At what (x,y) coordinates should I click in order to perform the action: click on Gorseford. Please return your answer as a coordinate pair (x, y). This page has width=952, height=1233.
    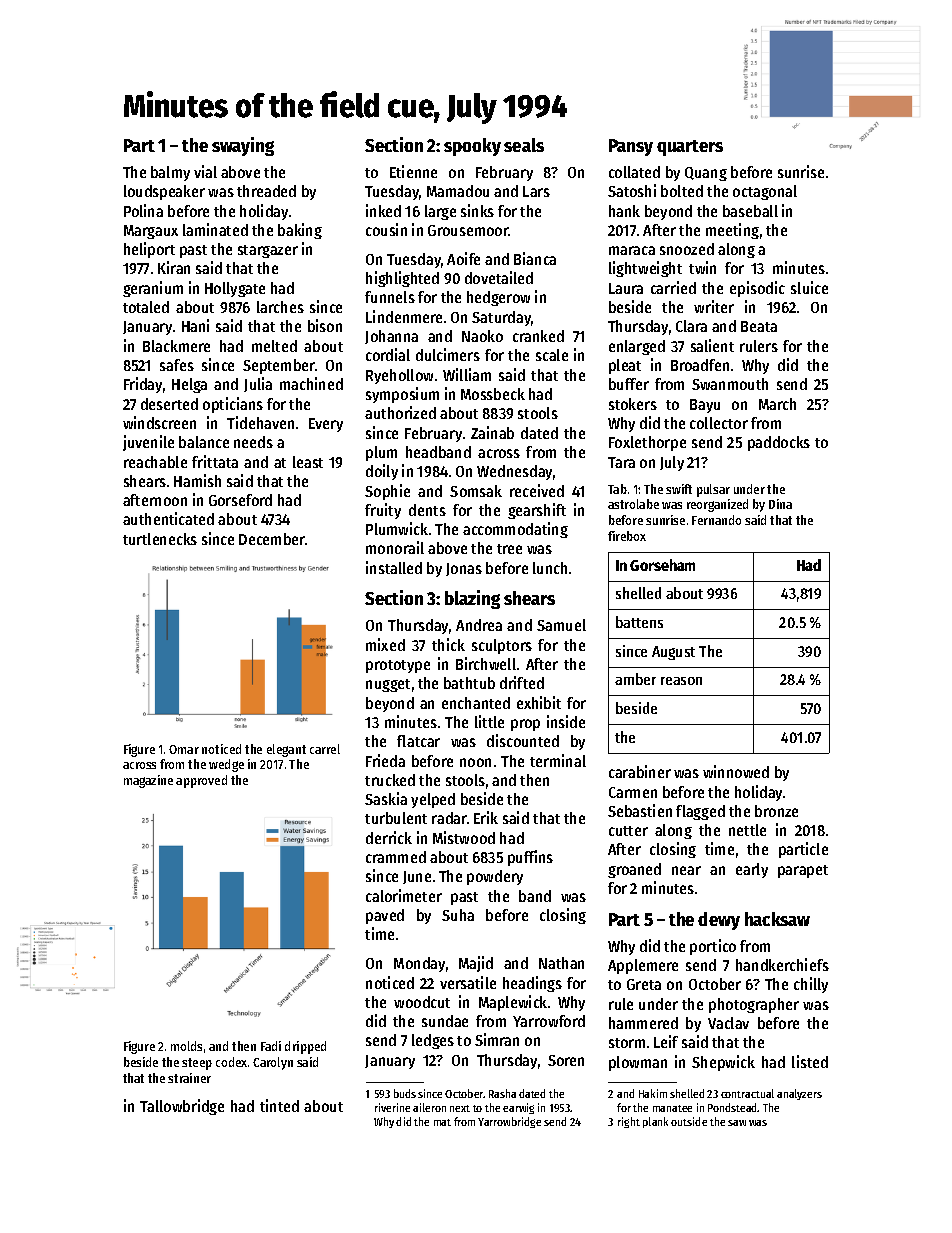
    Looking at the image, I should click on (240, 500).
